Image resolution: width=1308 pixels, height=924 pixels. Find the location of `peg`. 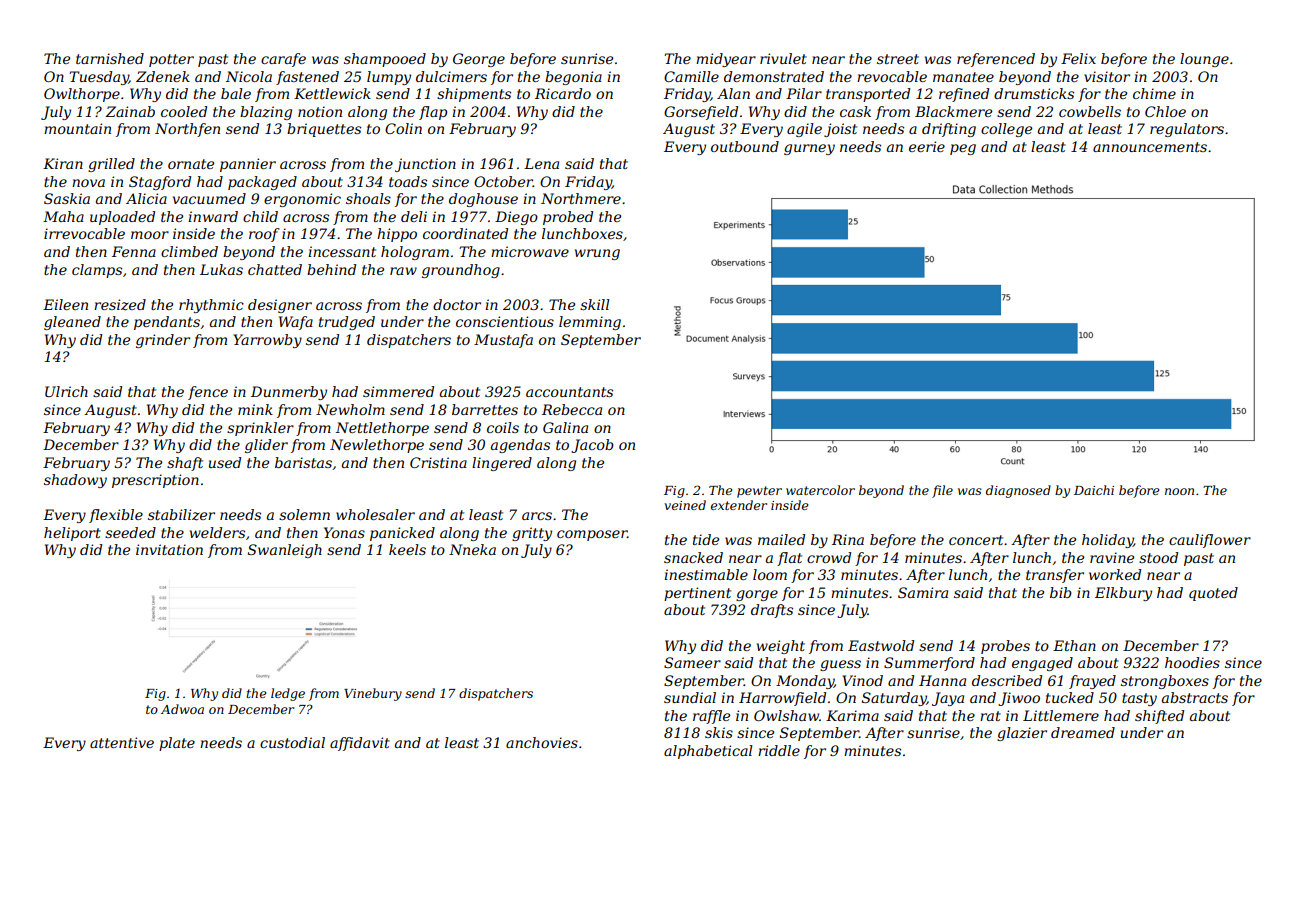

peg is located at coordinates (963, 149).
